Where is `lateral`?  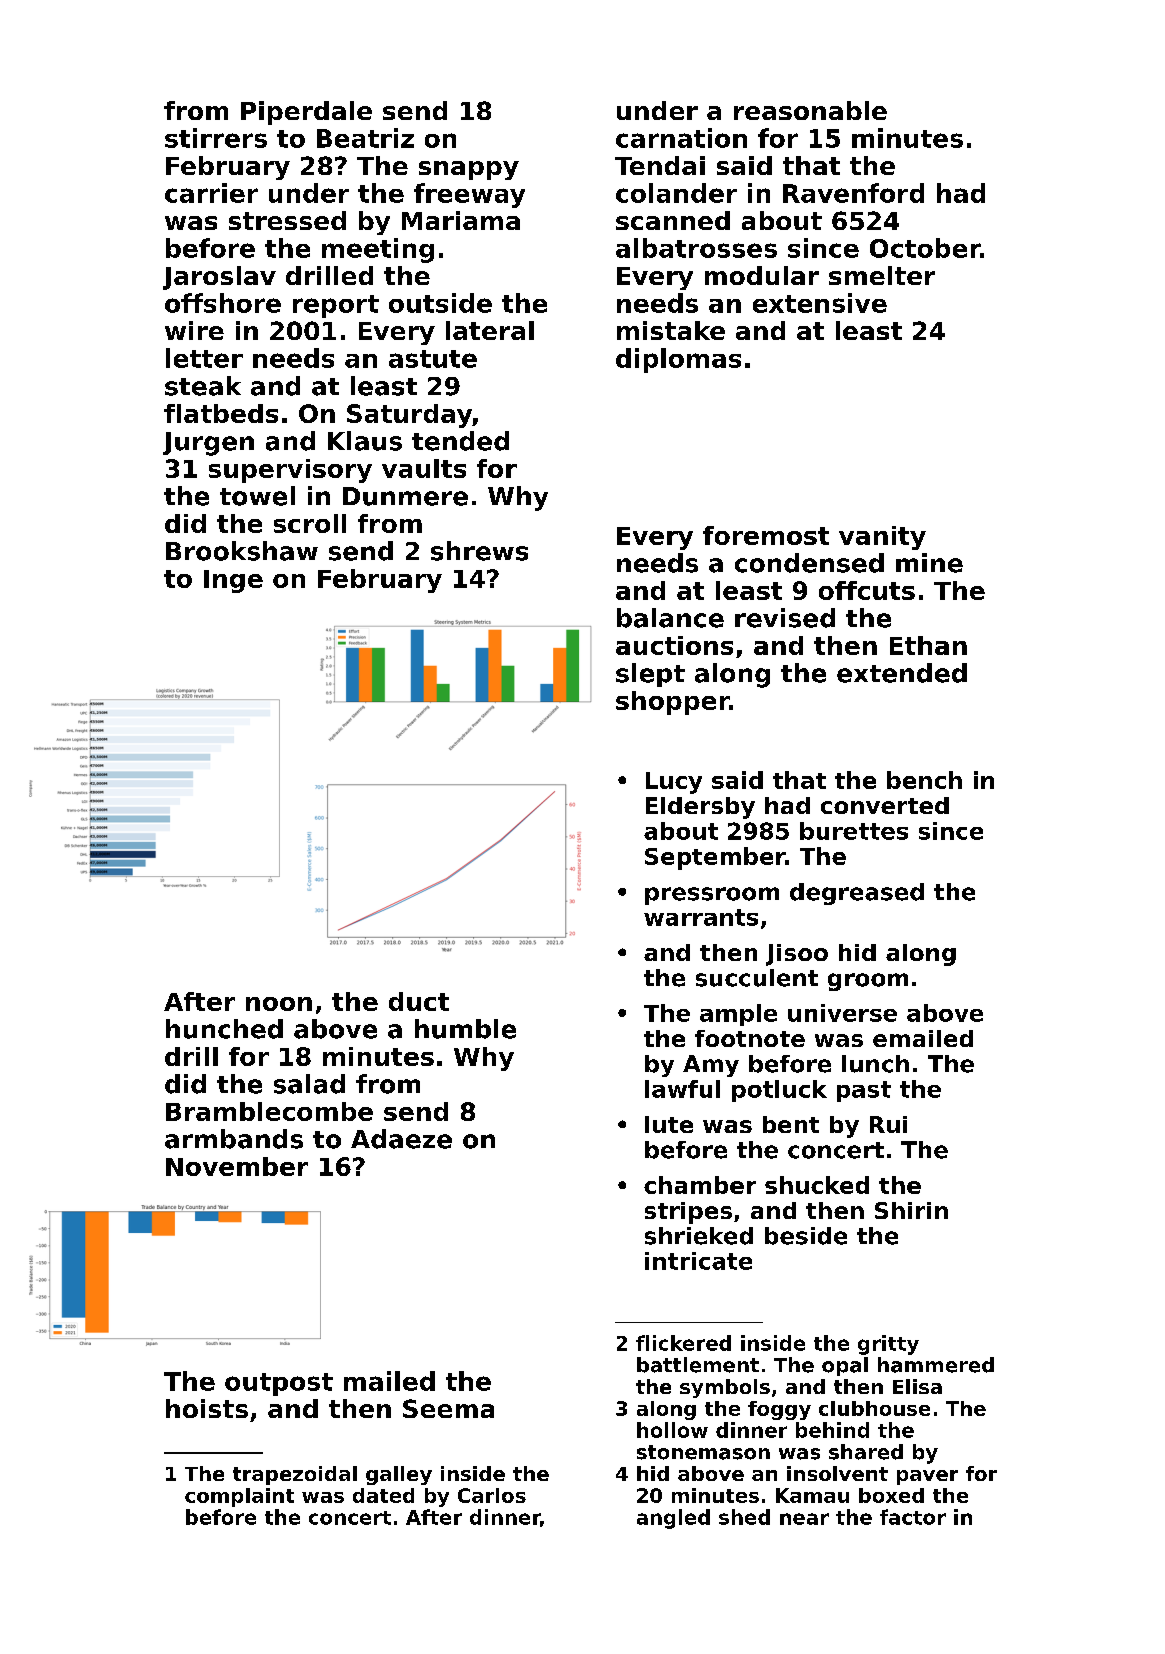 lateral is located at coordinates (490, 330).
